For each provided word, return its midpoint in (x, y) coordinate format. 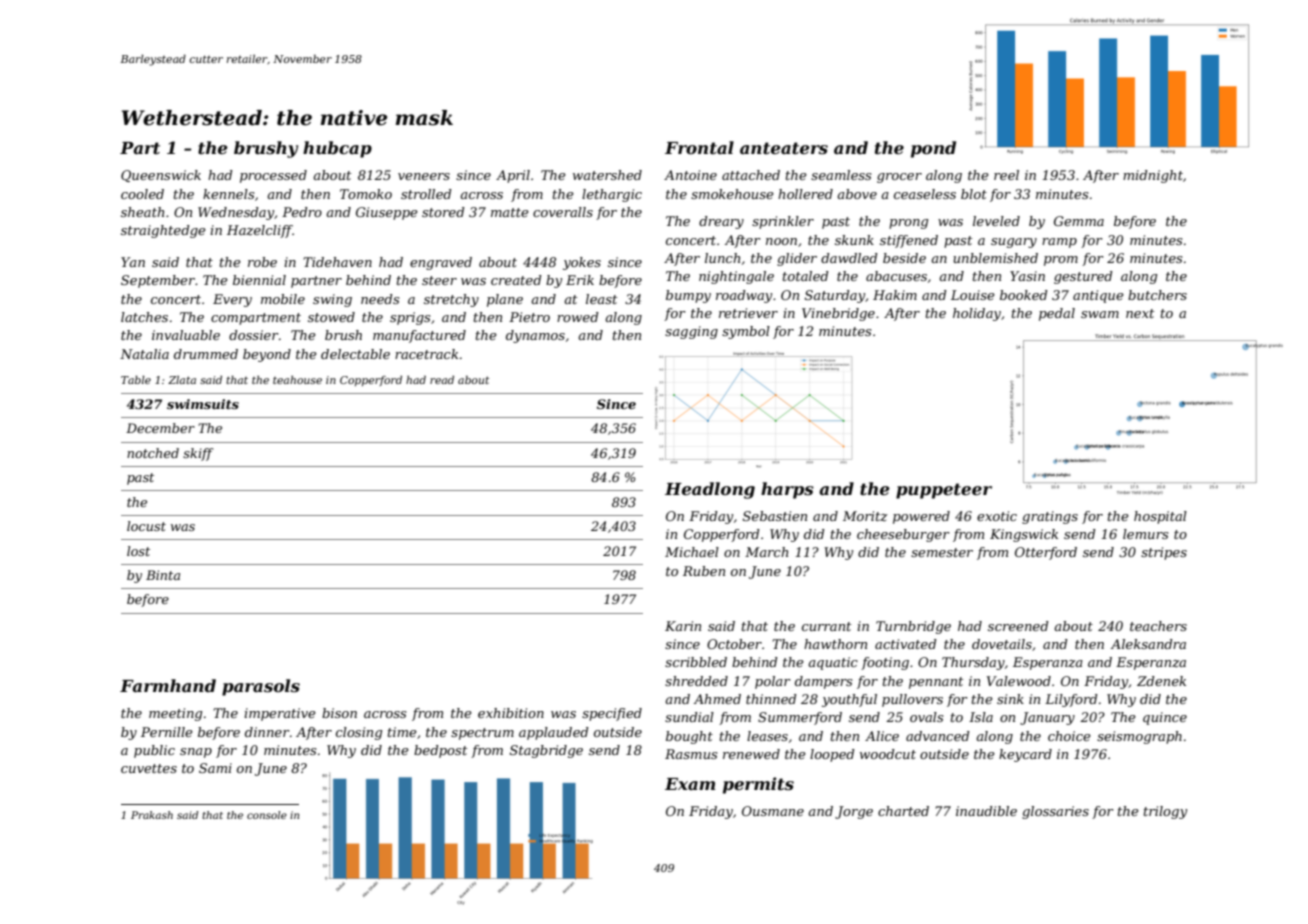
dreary (721, 222)
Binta (163, 575)
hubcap (337, 149)
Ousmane (773, 811)
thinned (771, 699)
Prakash (152, 815)
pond (933, 149)
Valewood (1019, 681)
